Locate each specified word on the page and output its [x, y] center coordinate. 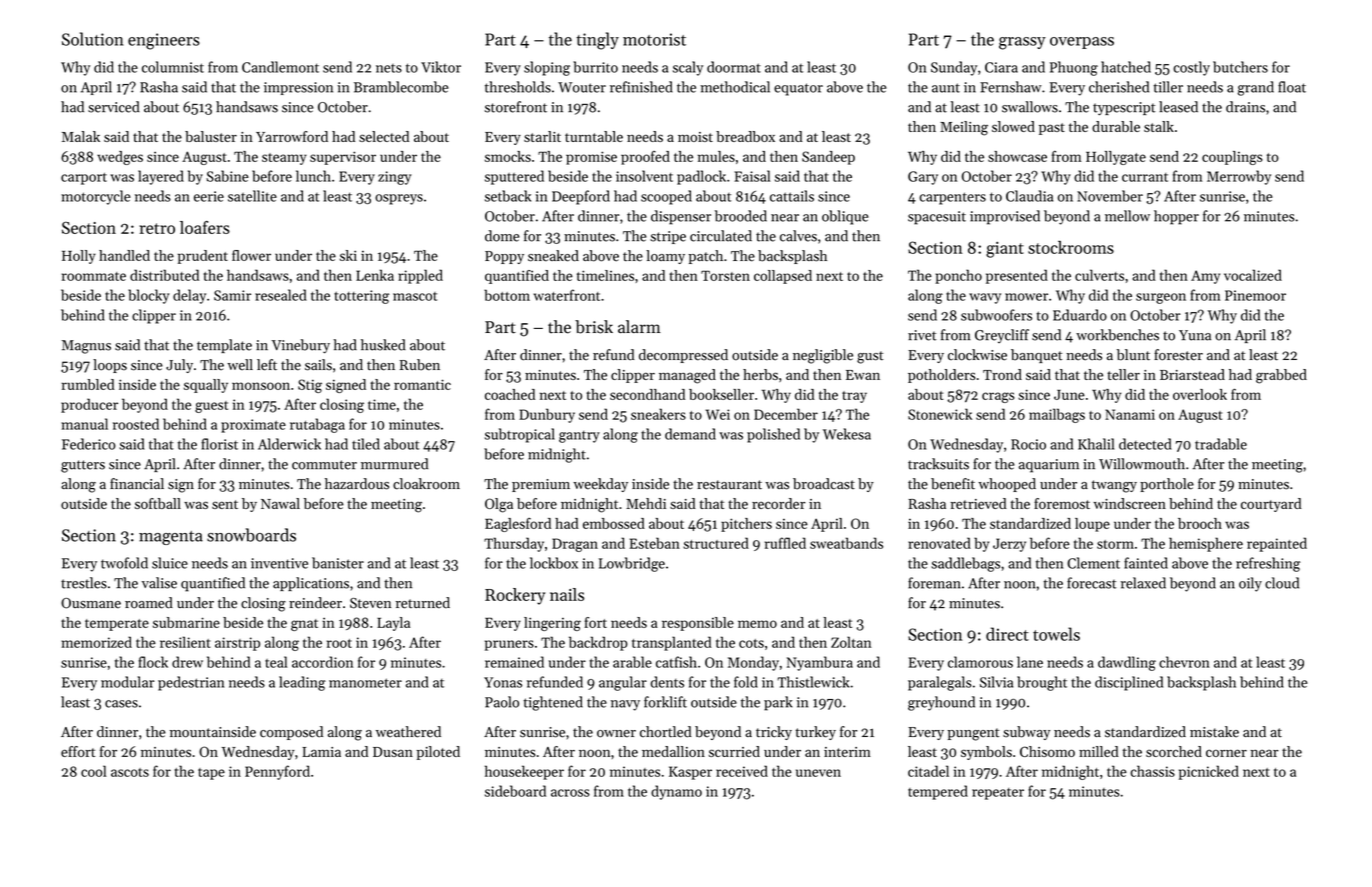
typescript [1124, 109]
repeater [998, 794]
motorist [654, 39]
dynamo [676, 792]
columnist [173, 67]
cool [94, 771]
